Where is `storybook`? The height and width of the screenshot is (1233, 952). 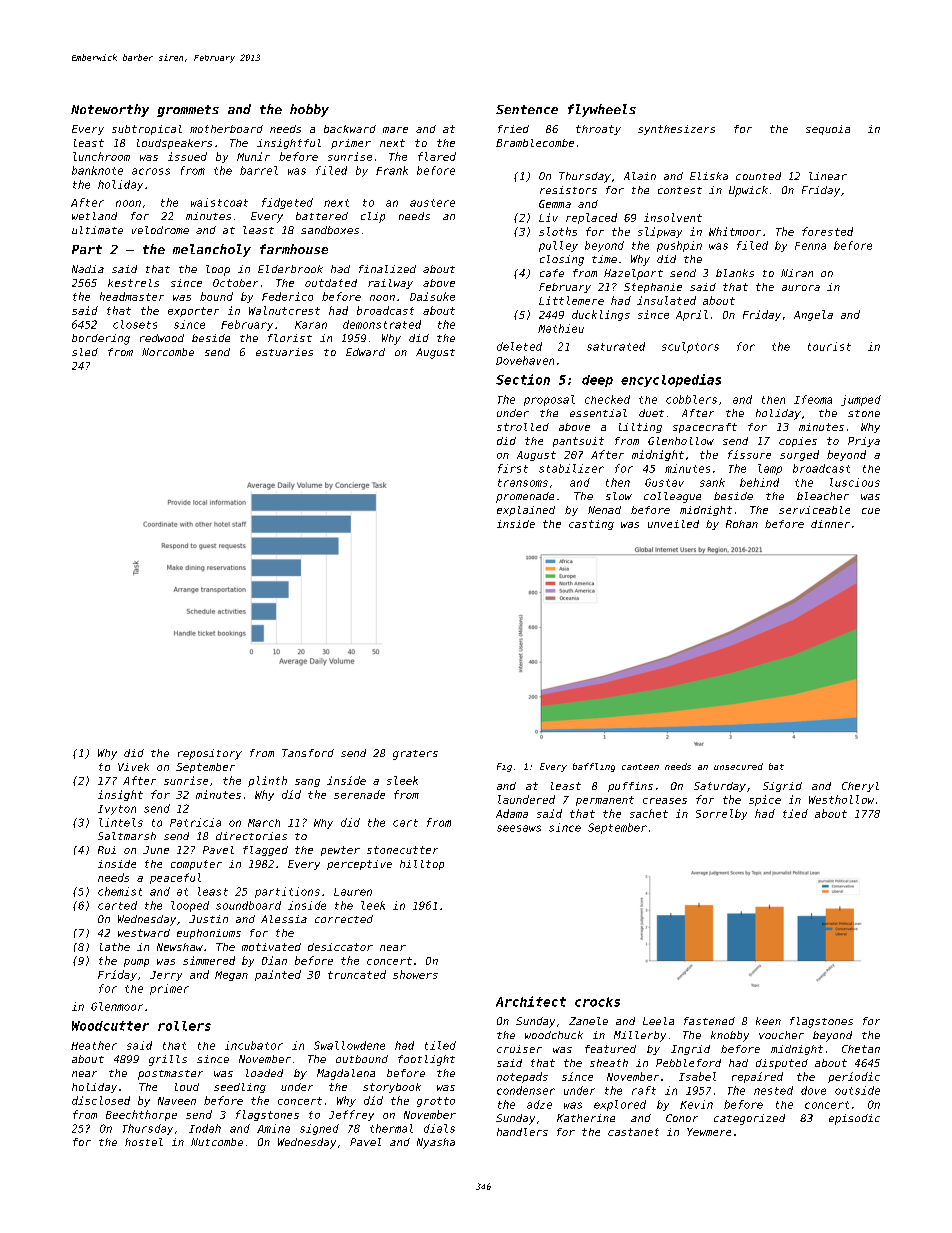 storybook is located at coordinates (392, 1088).
